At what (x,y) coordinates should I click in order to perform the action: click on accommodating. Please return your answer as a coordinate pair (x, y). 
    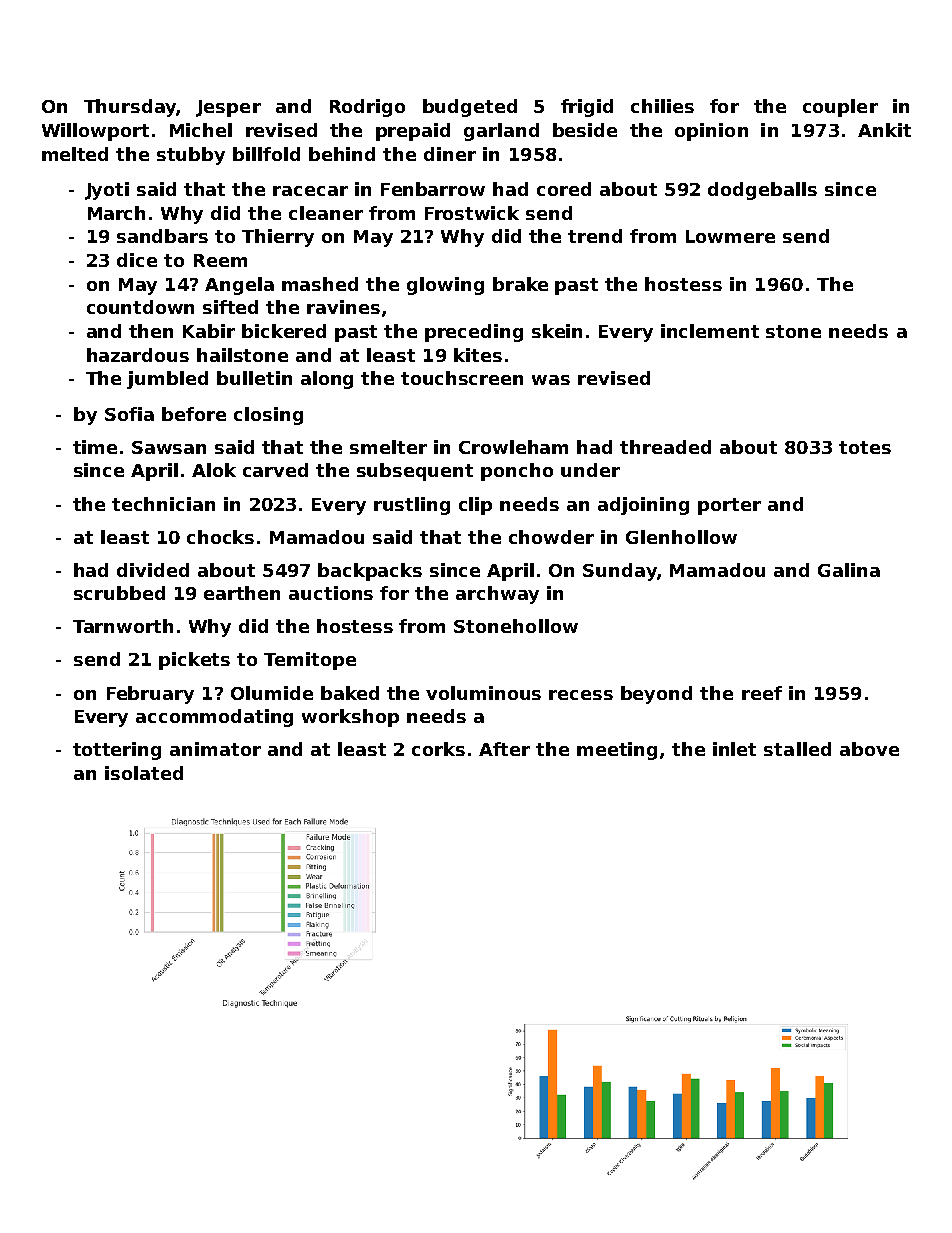
    Looking at the image, I should click on (214, 718).
